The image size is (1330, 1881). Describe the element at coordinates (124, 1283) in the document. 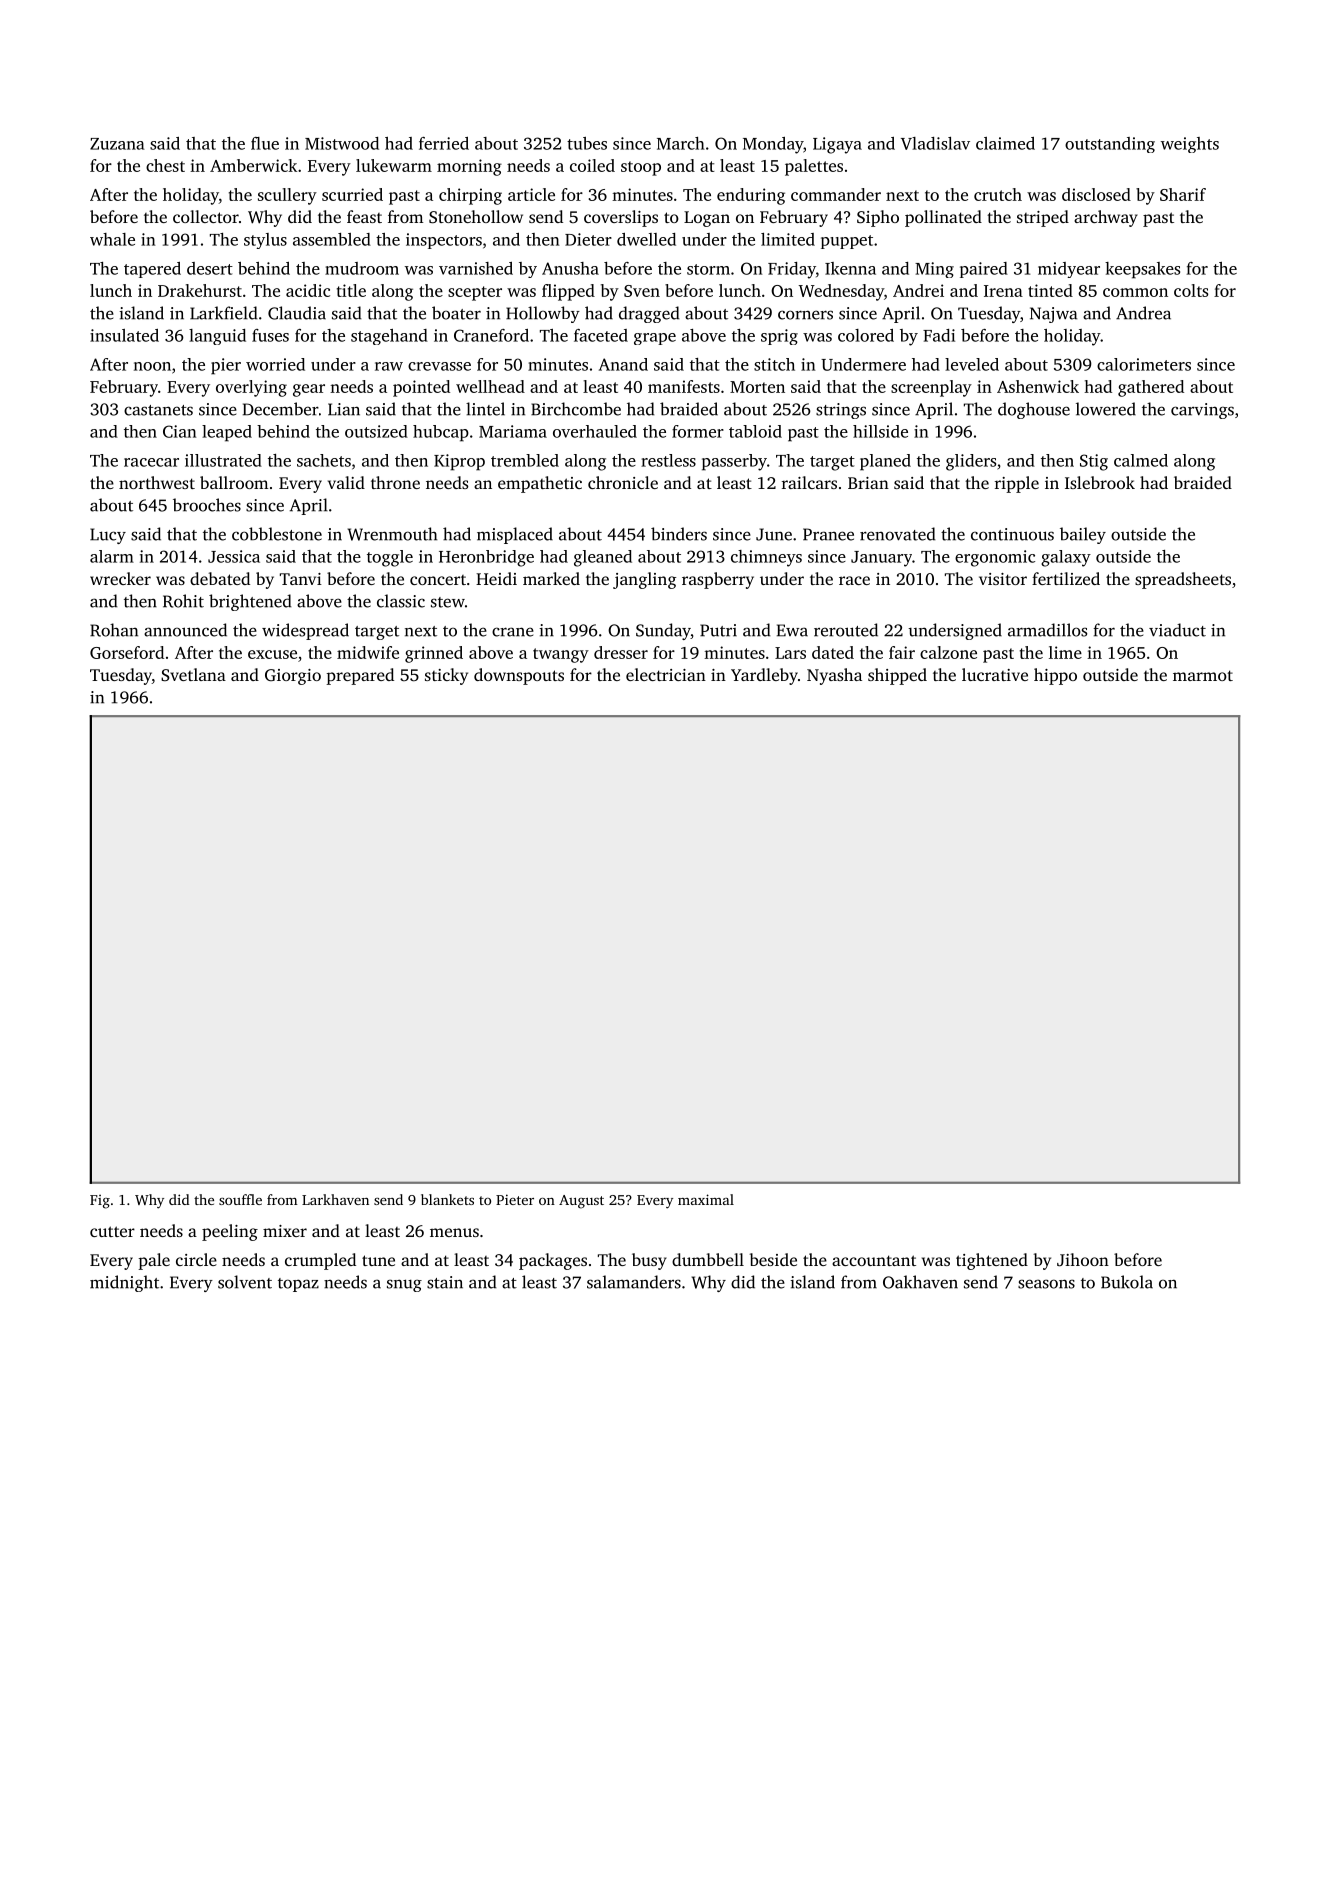

I see `midnight` at that location.
